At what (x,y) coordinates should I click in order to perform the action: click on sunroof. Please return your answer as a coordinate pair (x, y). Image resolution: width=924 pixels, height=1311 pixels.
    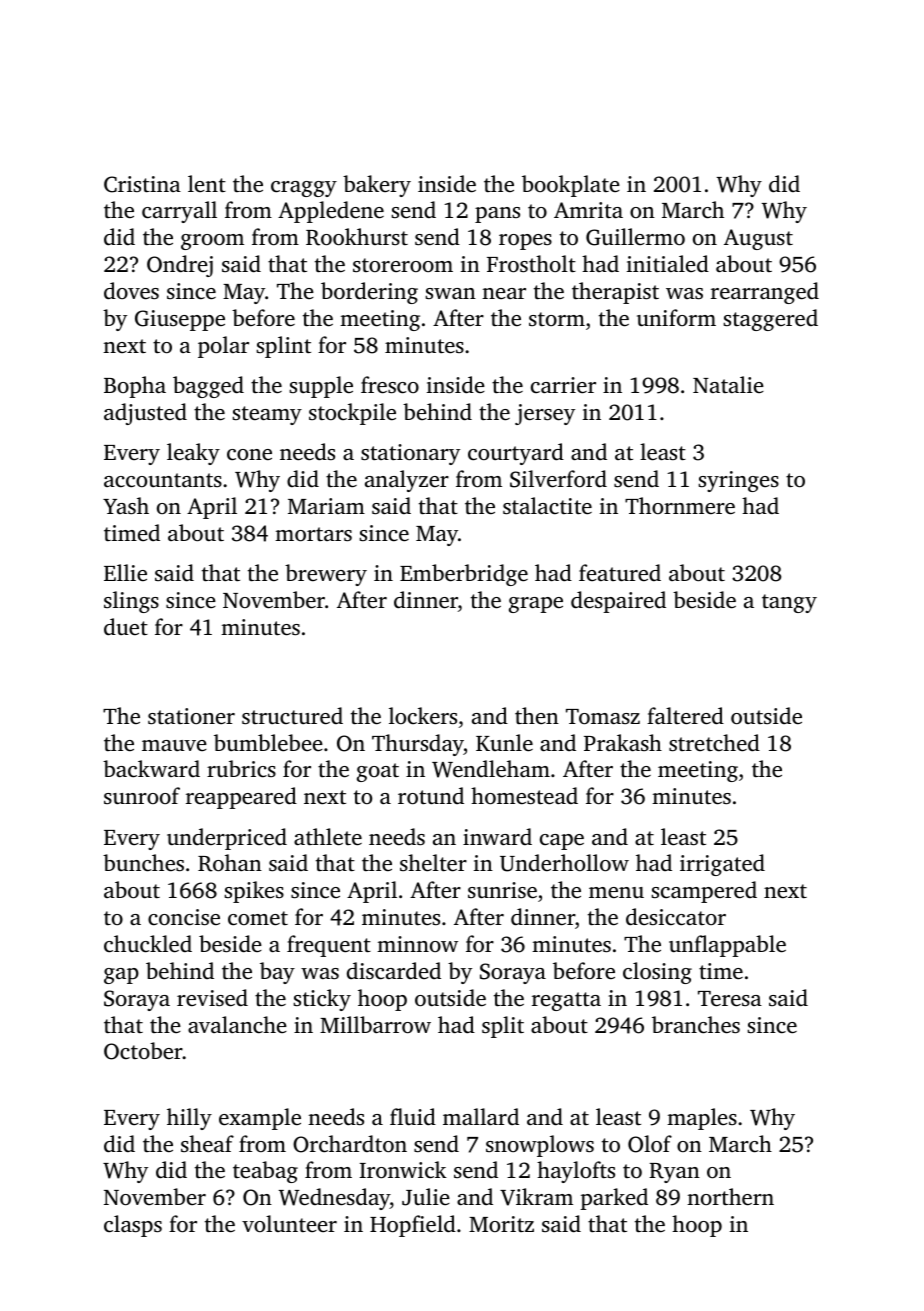
    Looking at the image, I should click on (142, 796).
